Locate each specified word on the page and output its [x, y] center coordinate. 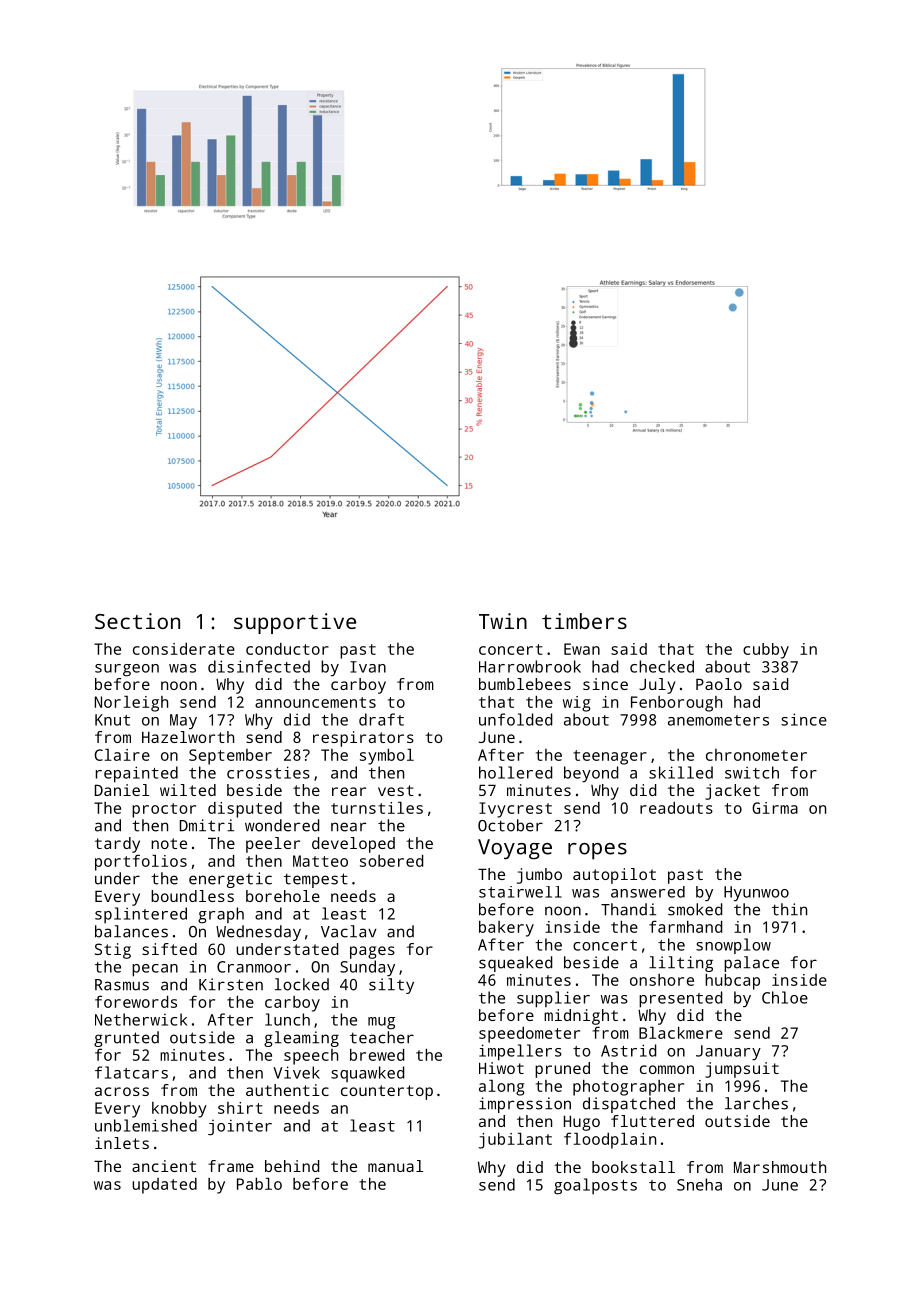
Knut [112, 720]
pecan [155, 970]
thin [789, 909]
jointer [240, 1127]
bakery [506, 929]
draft [381, 719]
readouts [676, 808]
